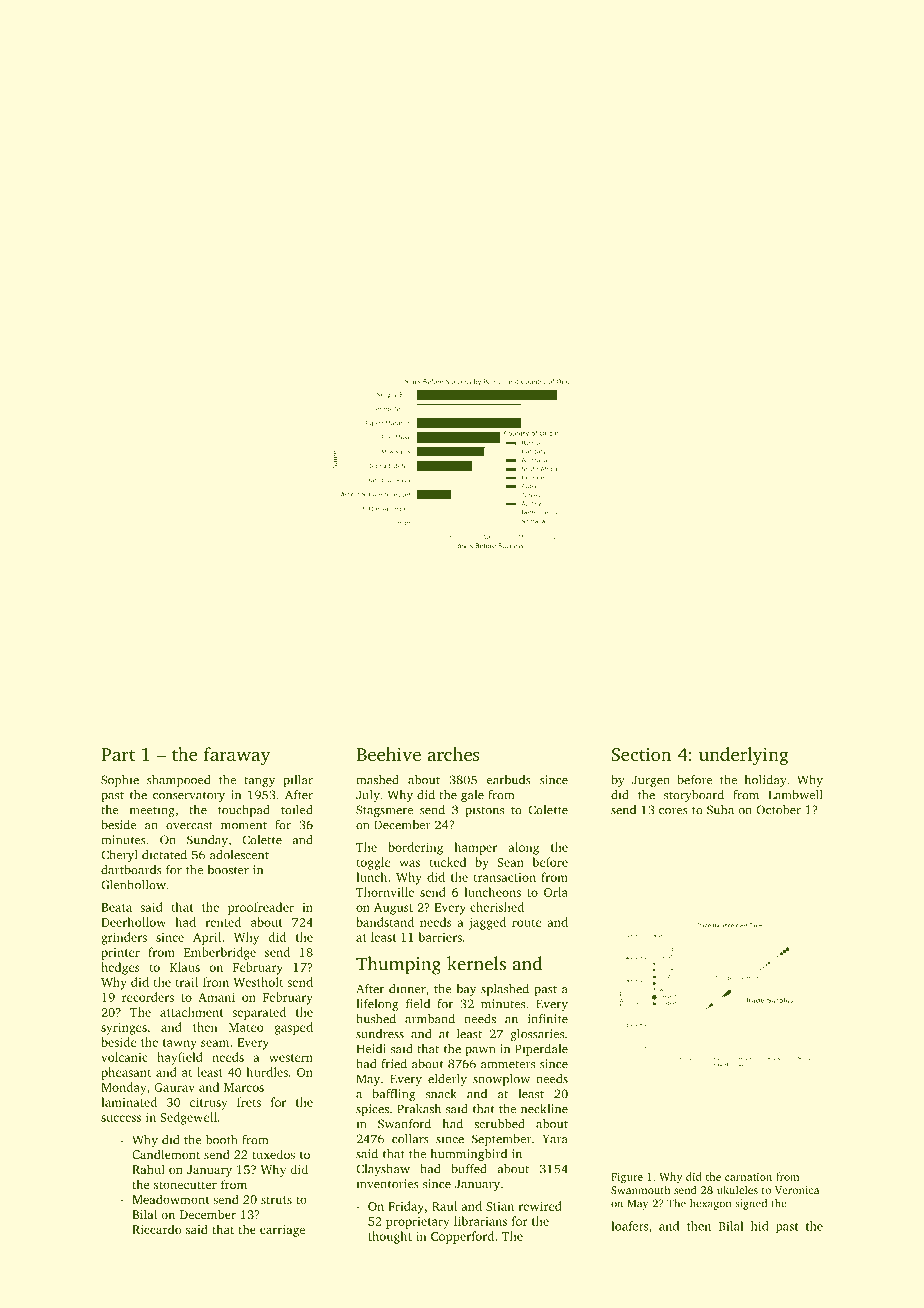 Image resolution: width=924 pixels, height=1308 pixels. I want to click on splashed, so click(505, 990).
